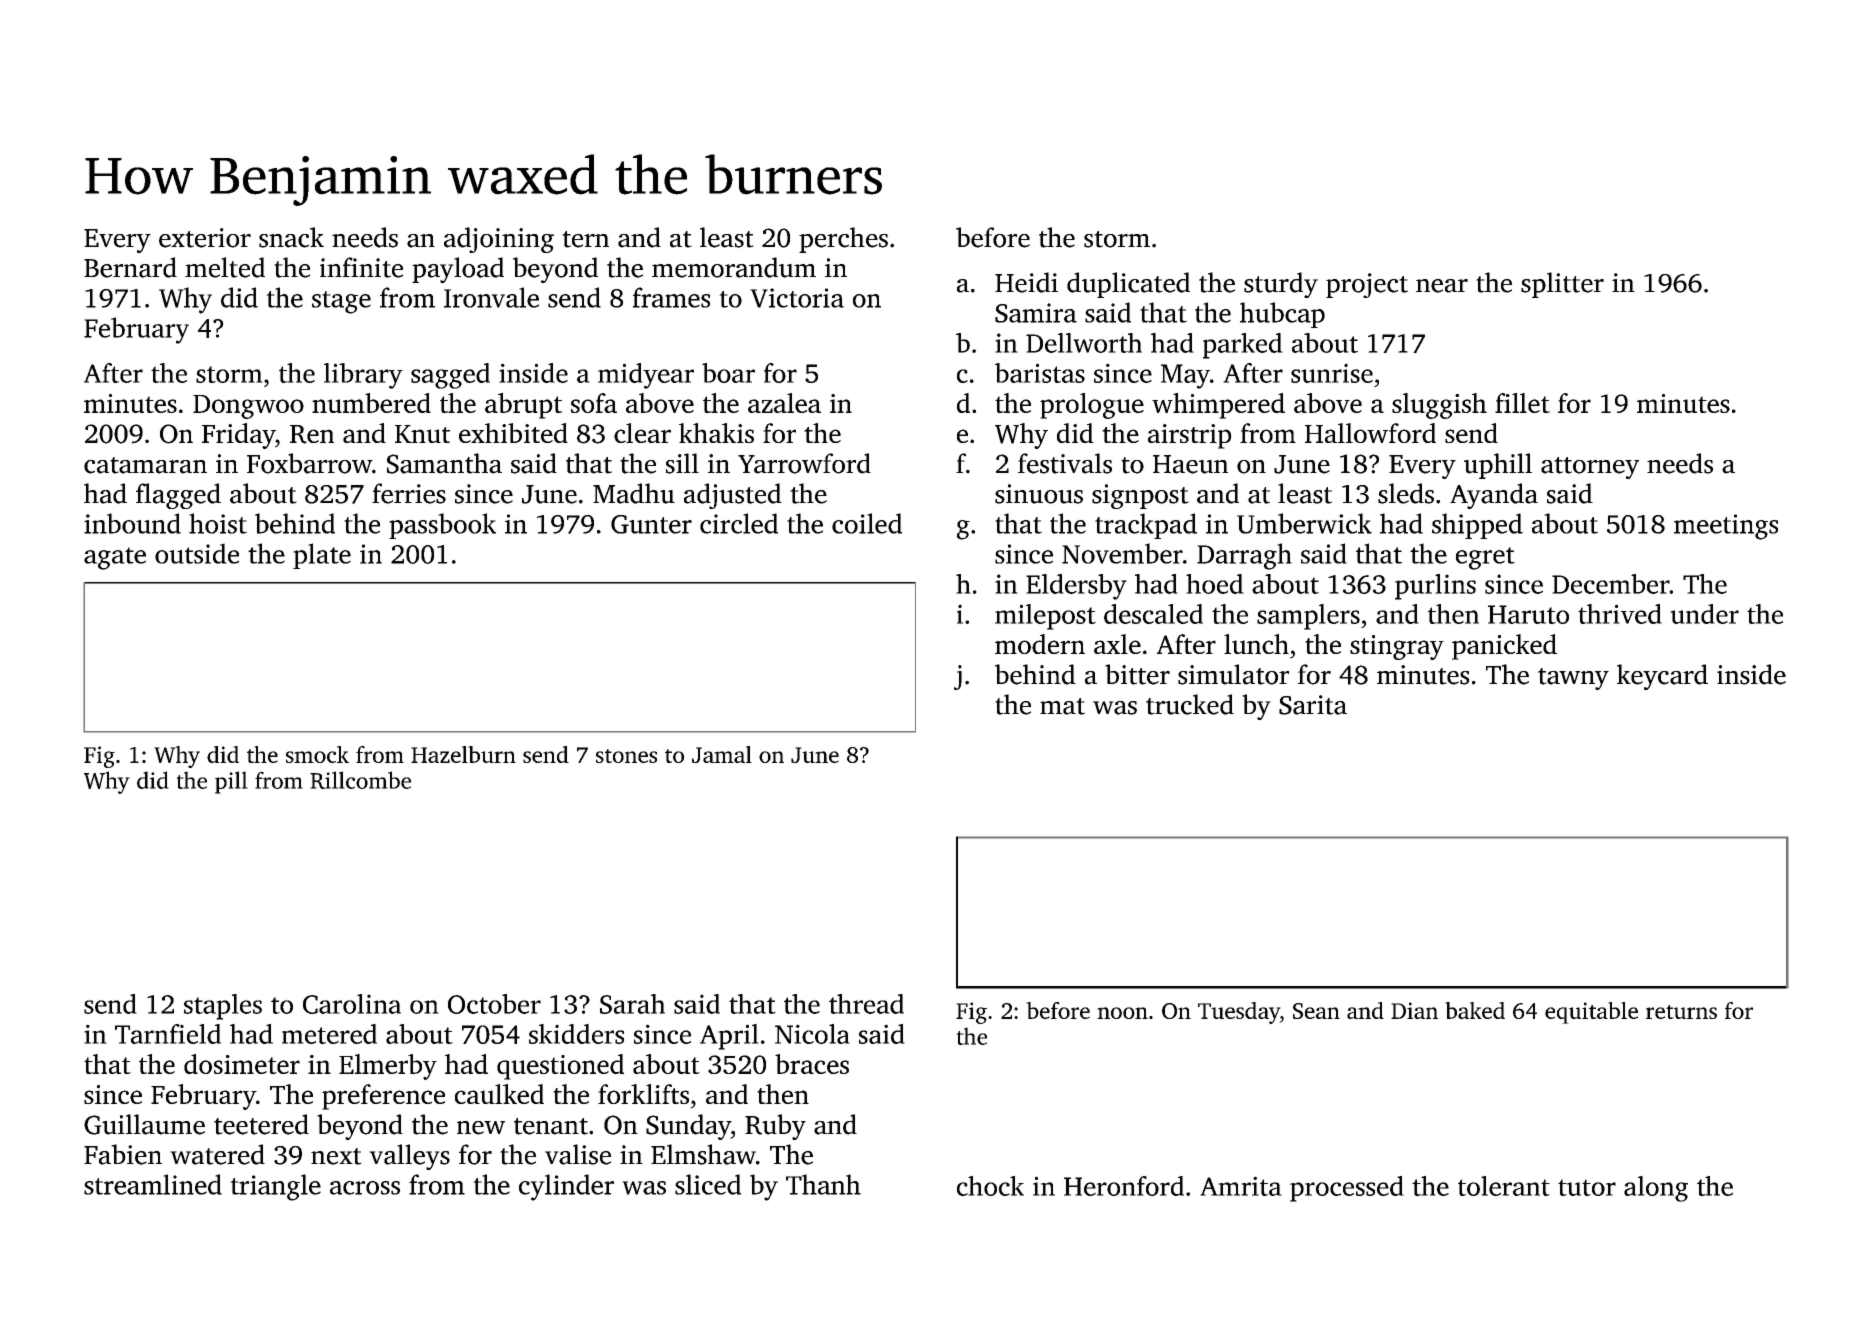 This screenshot has width=1872, height=1323. Describe the element at coordinates (217, 1154) in the screenshot. I see `watered` at that location.
